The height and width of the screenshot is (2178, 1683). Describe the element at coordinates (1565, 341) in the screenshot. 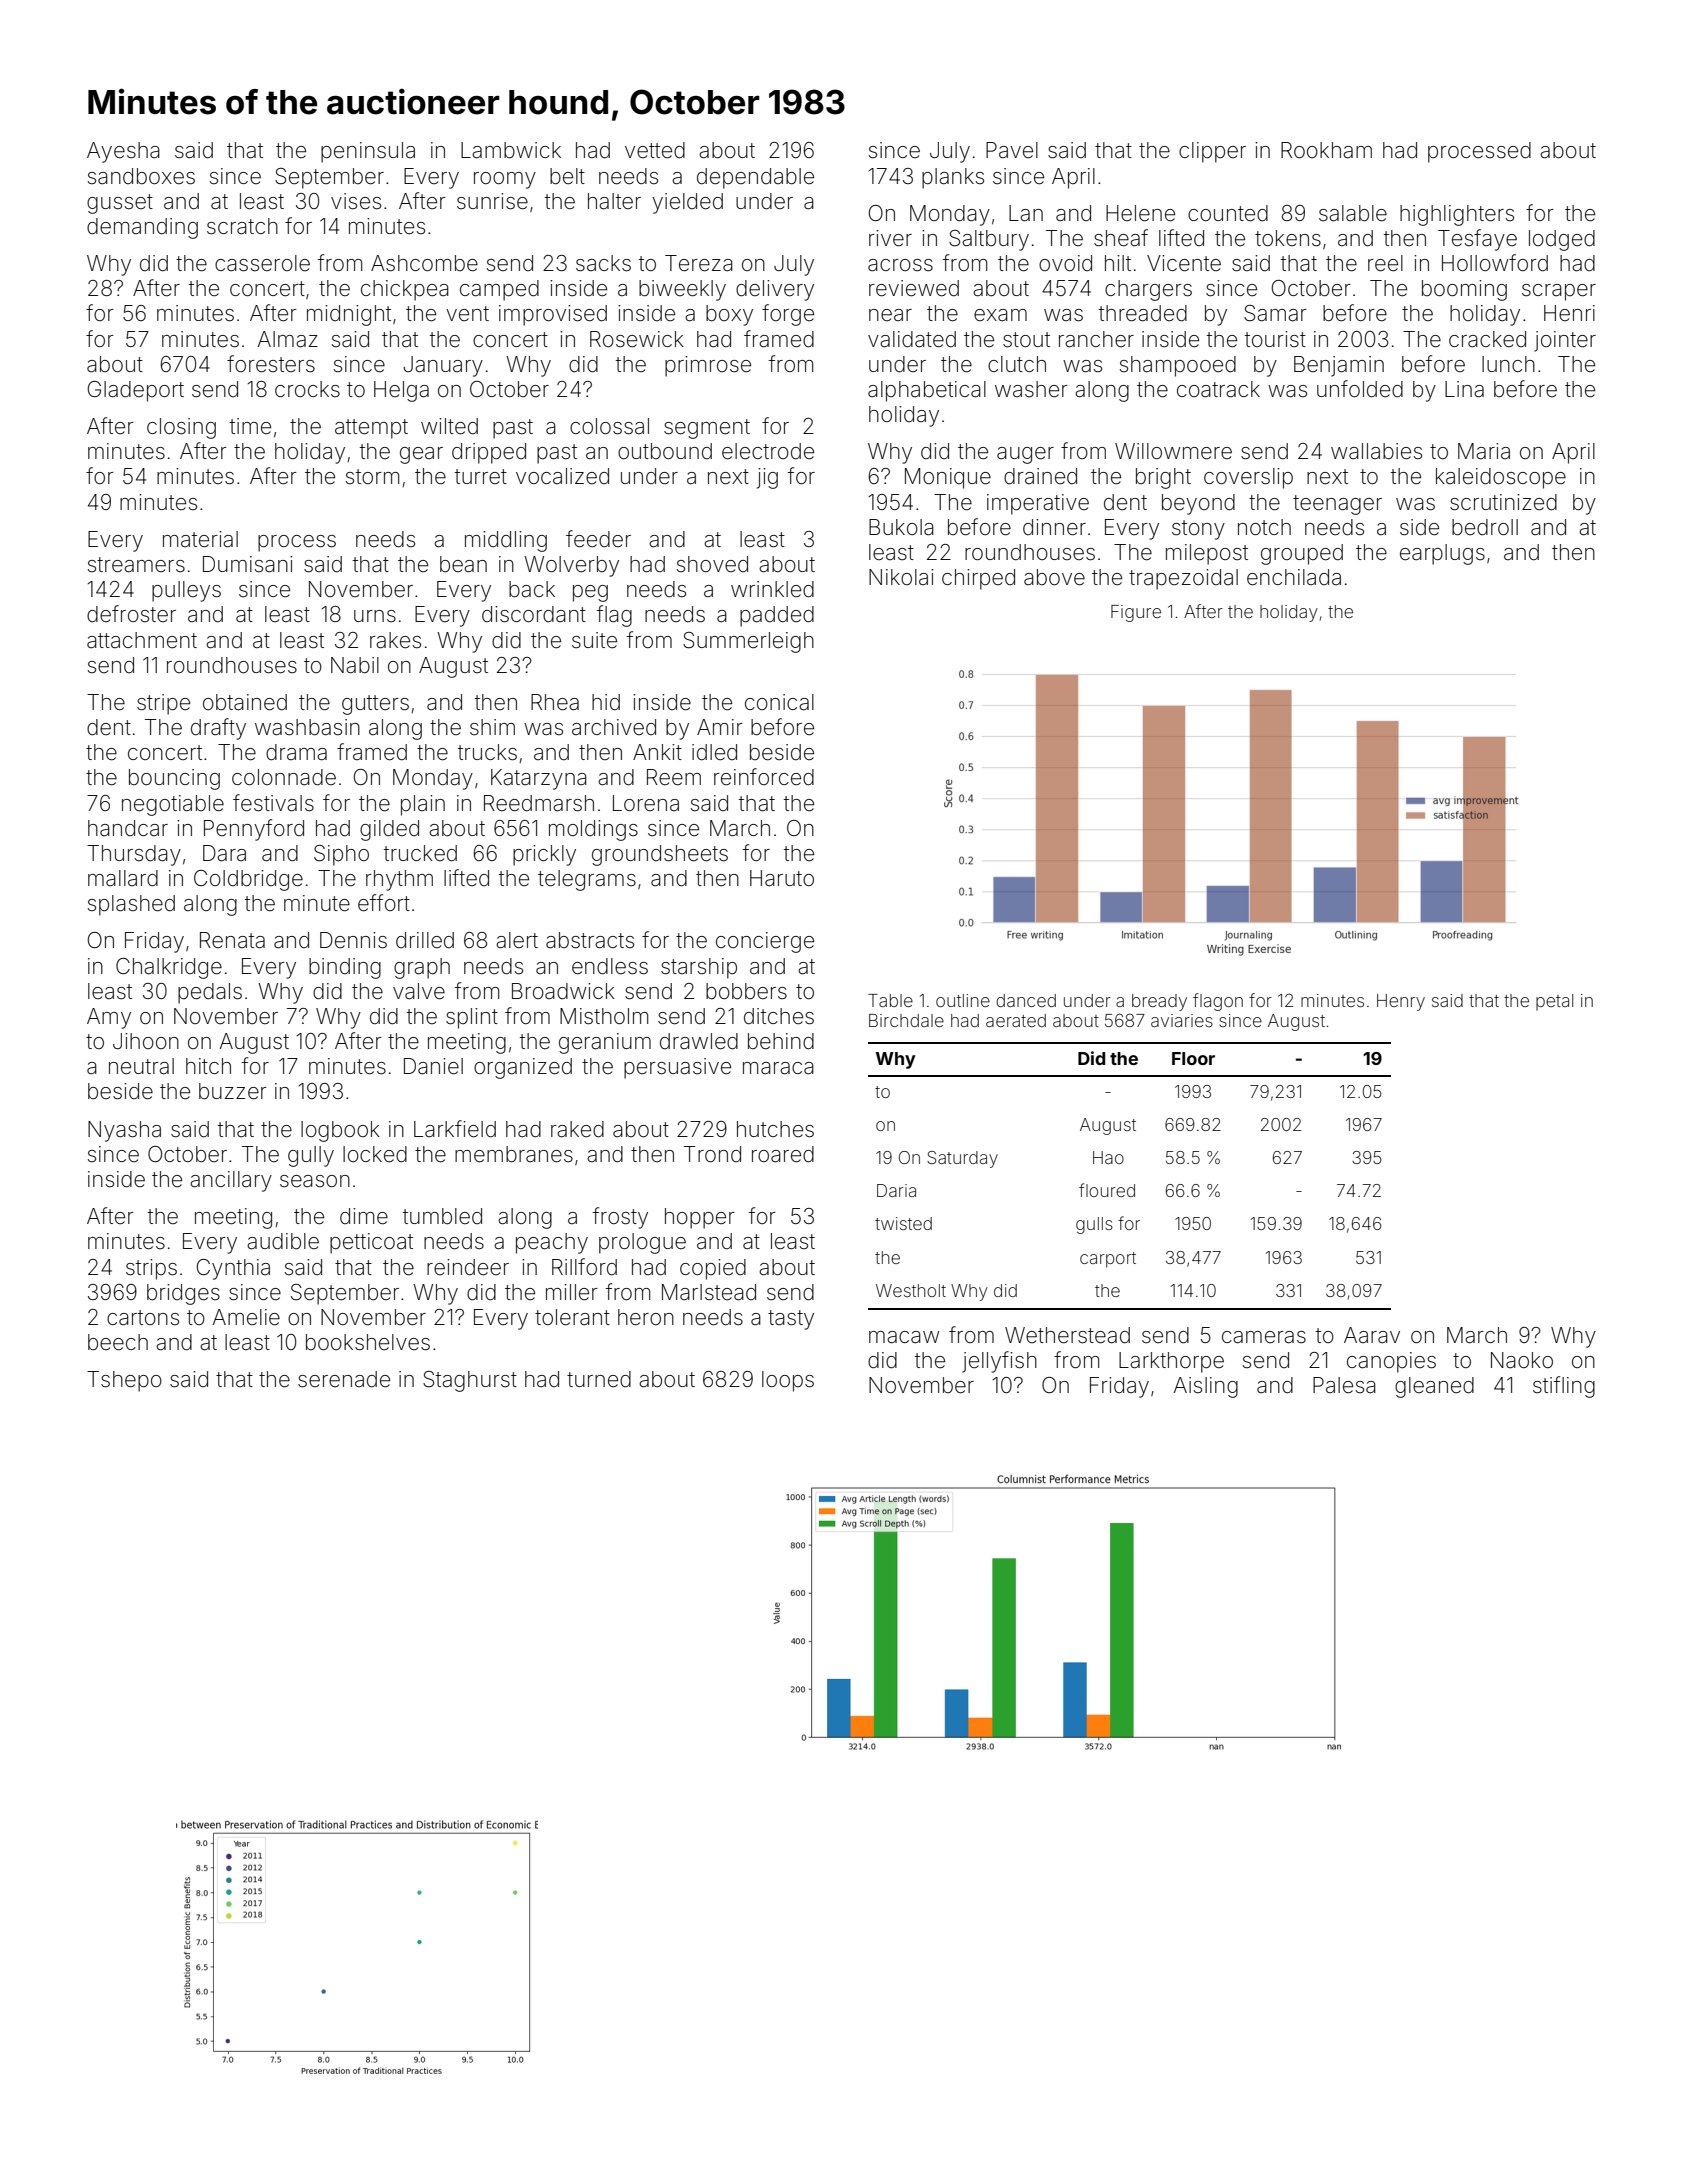

I see `jointer` at that location.
